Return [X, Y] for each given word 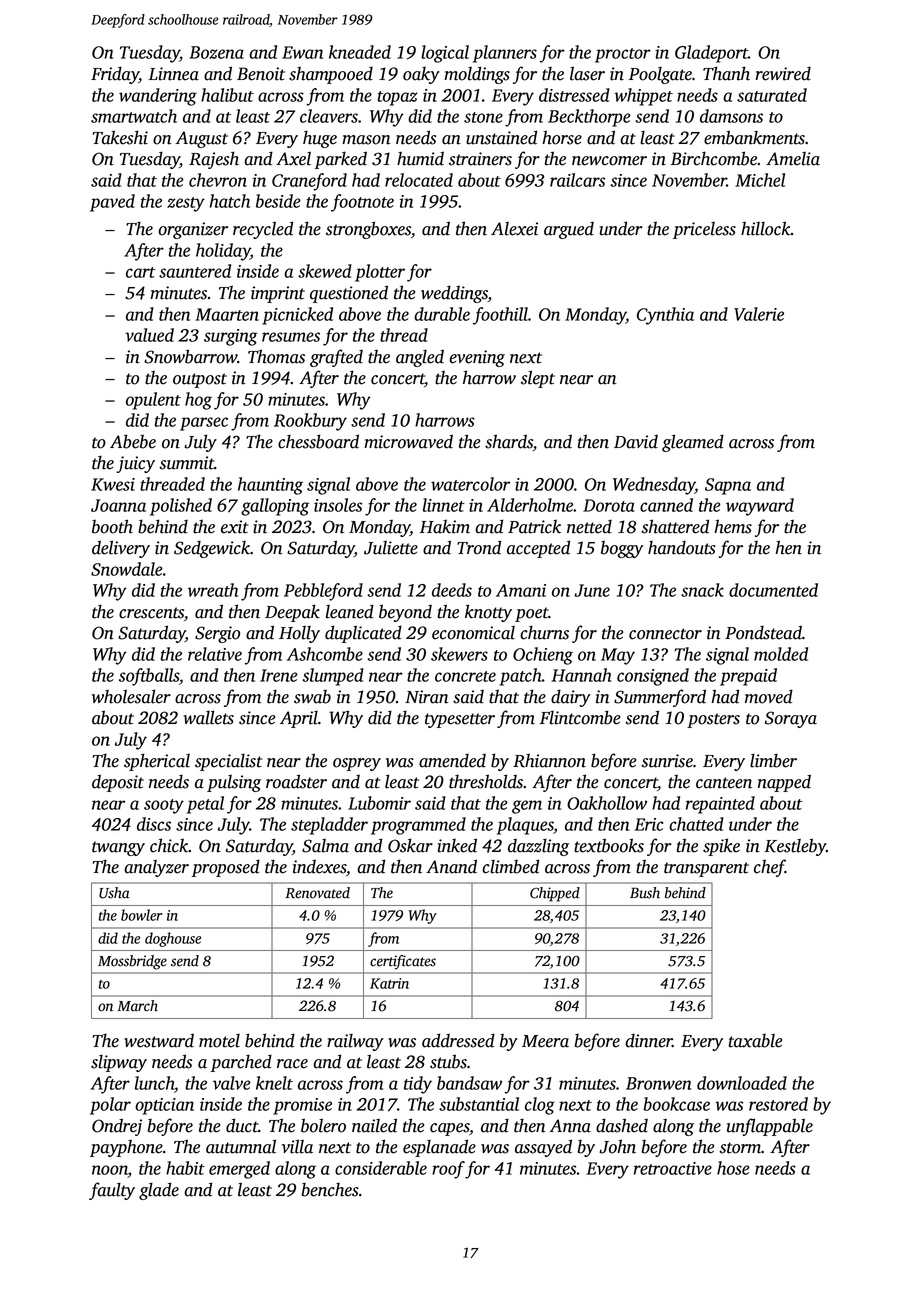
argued [569, 230]
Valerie [759, 314]
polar [110, 1106]
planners [505, 54]
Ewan [302, 52]
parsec [204, 424]
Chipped [555, 894]
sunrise [667, 761]
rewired [783, 74]
